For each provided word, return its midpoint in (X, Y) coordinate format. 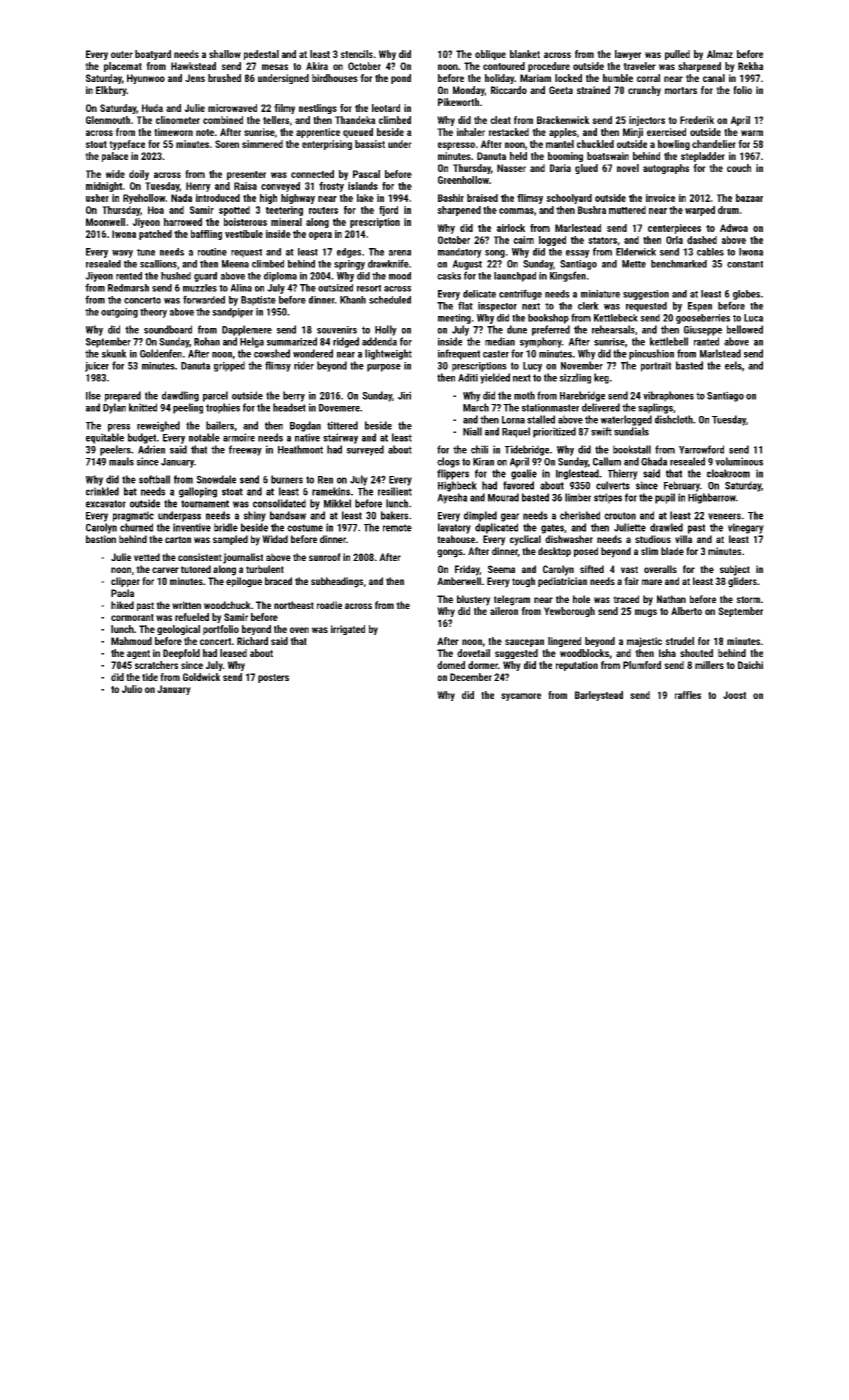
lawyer (628, 55)
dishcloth (674, 419)
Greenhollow (463, 180)
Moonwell (105, 222)
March (476, 407)
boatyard (153, 55)
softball (154, 479)
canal (714, 78)
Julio (132, 689)
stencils (356, 54)
